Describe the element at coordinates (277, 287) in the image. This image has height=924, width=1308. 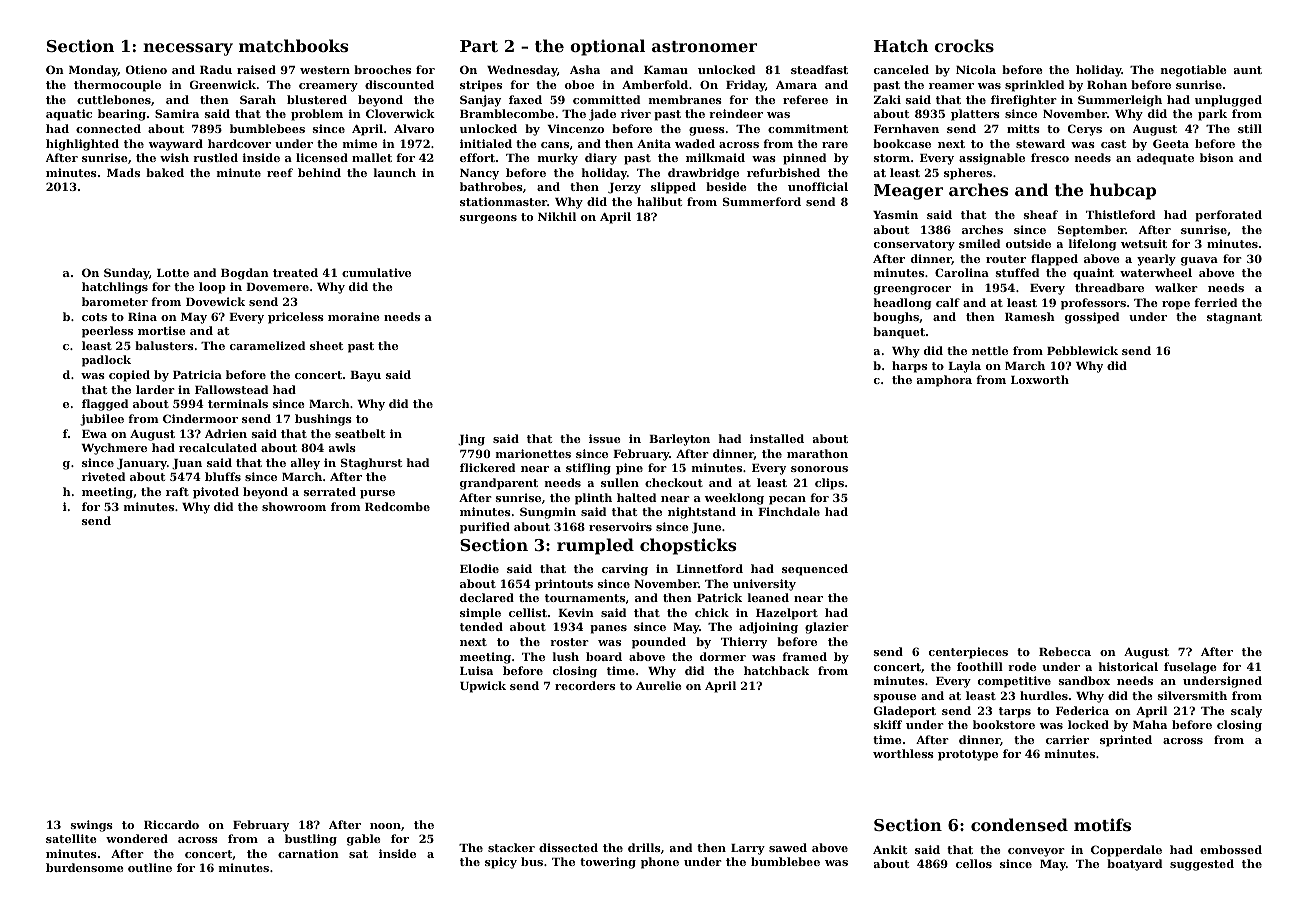
I see `Dovemere` at that location.
